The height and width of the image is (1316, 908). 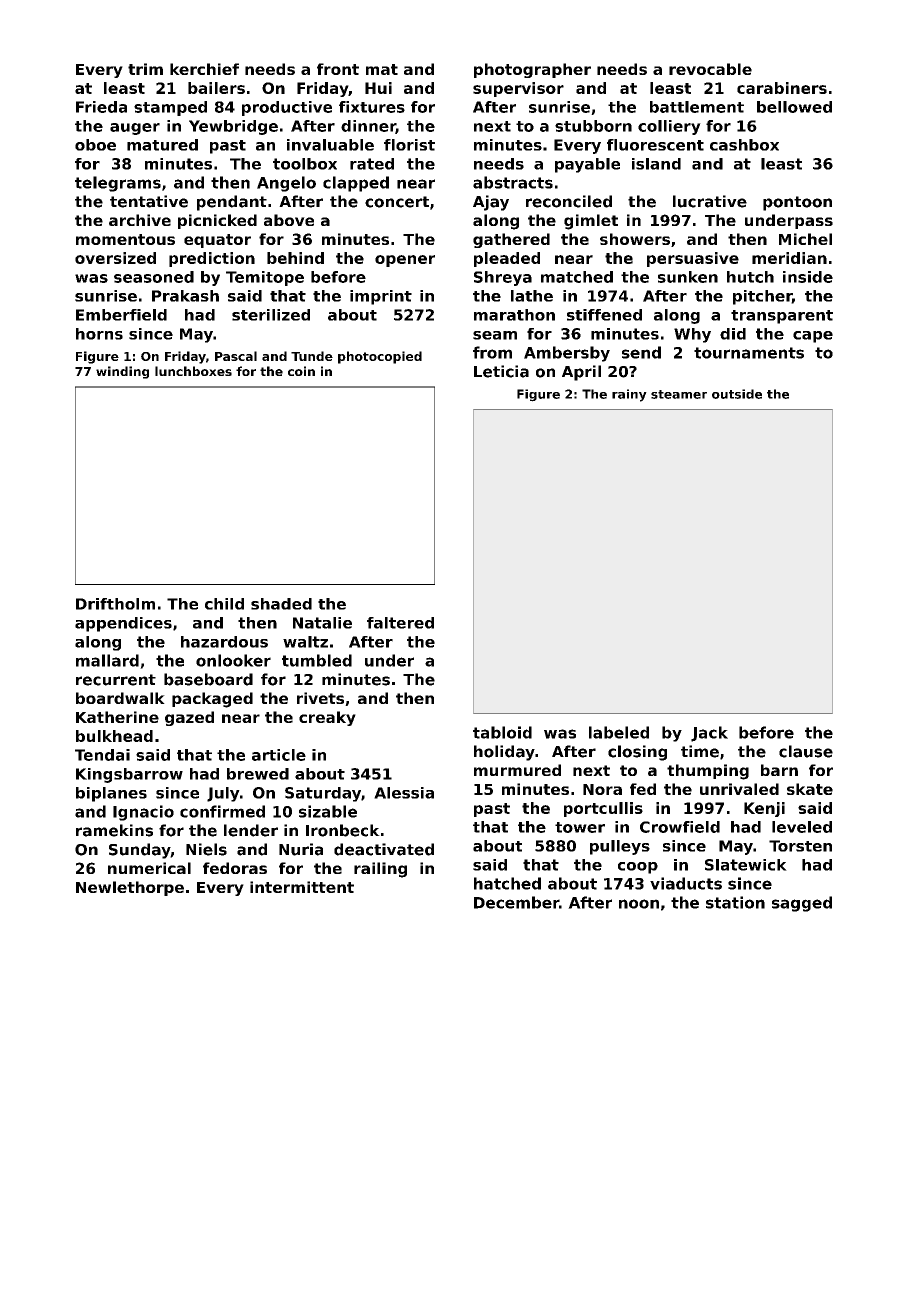 I want to click on productive, so click(x=287, y=108).
